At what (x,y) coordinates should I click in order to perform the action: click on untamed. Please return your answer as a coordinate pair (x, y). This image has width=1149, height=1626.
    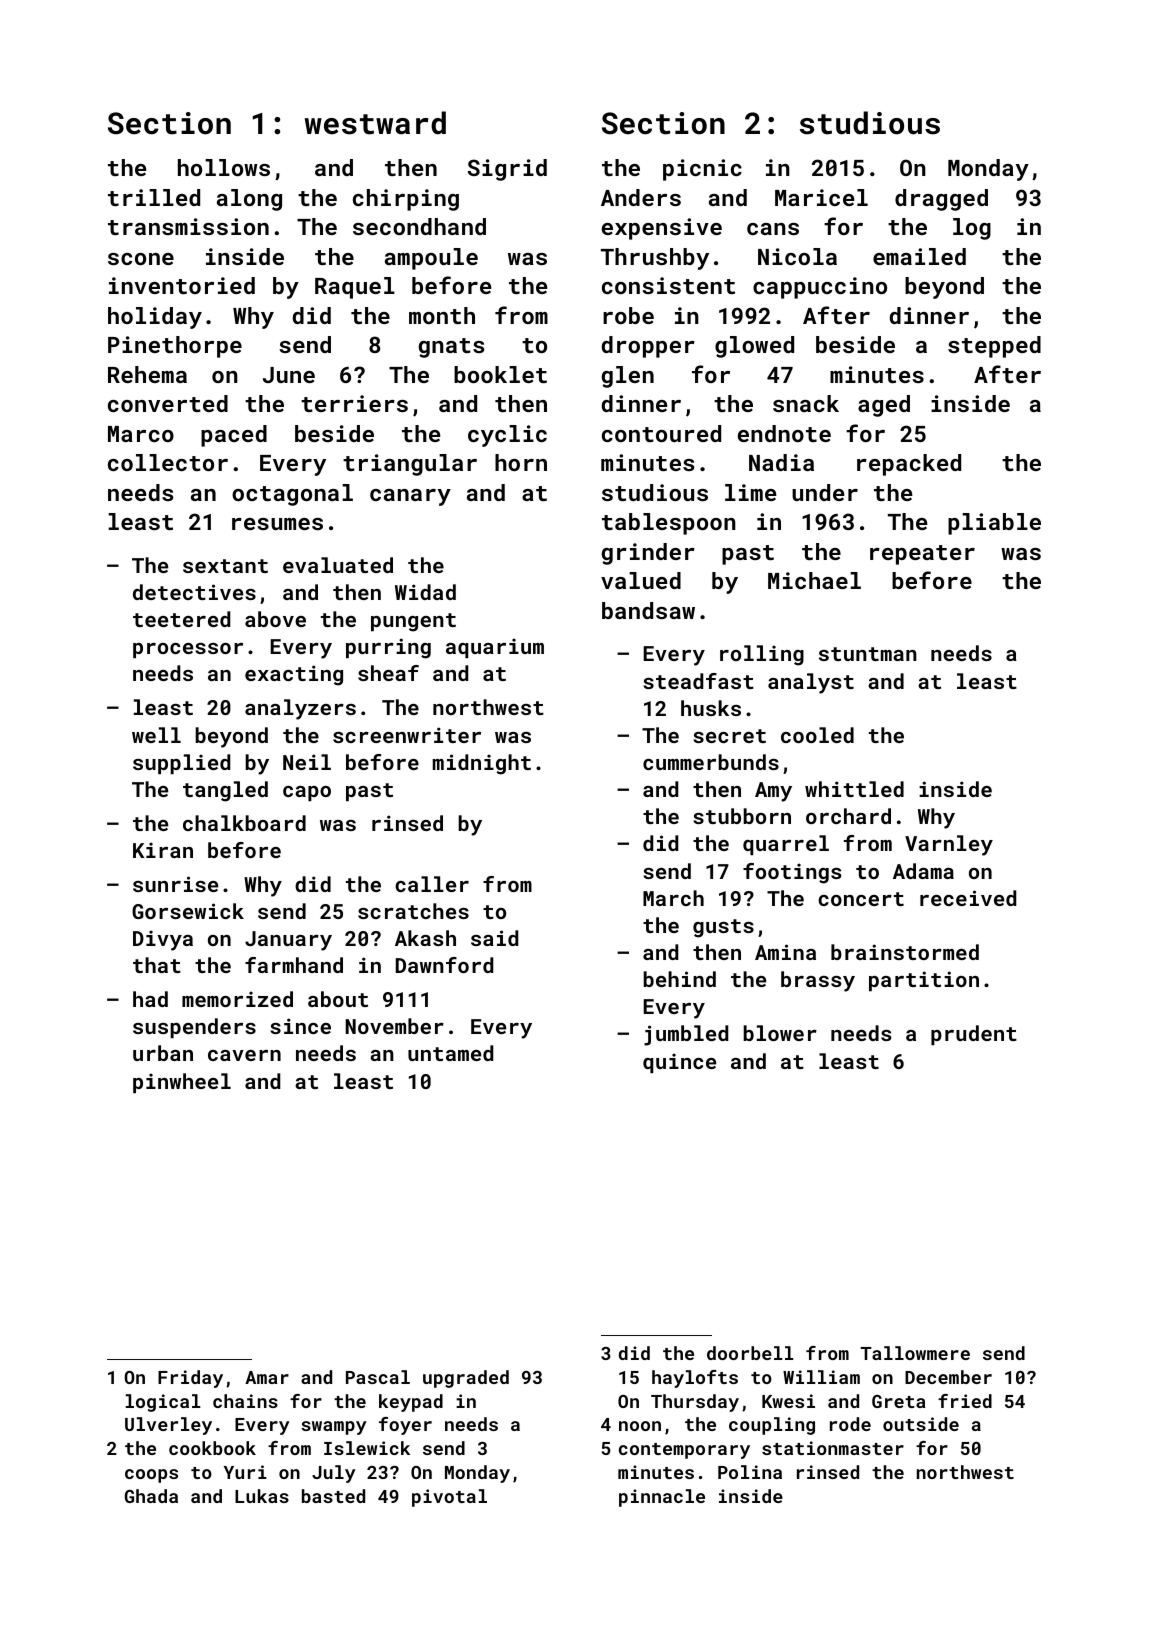
    Looking at the image, I should click on (450, 1053).
